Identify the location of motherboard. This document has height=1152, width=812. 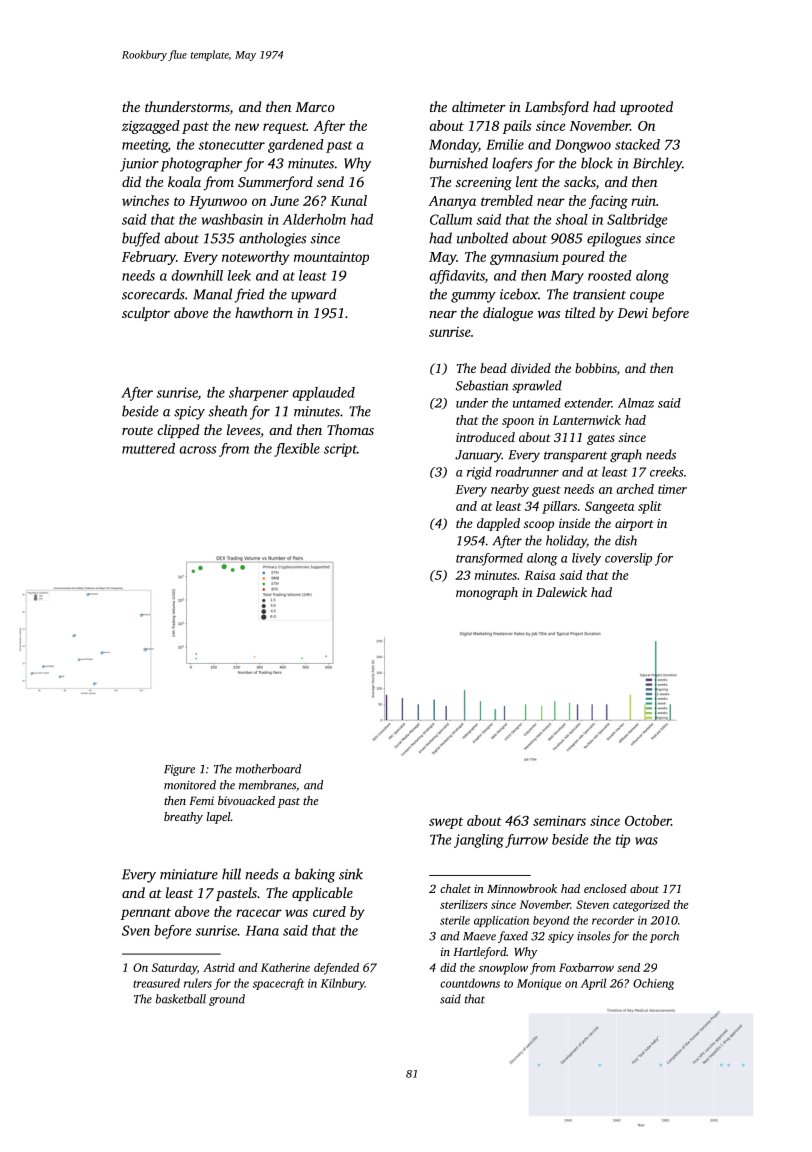
(268, 769).
